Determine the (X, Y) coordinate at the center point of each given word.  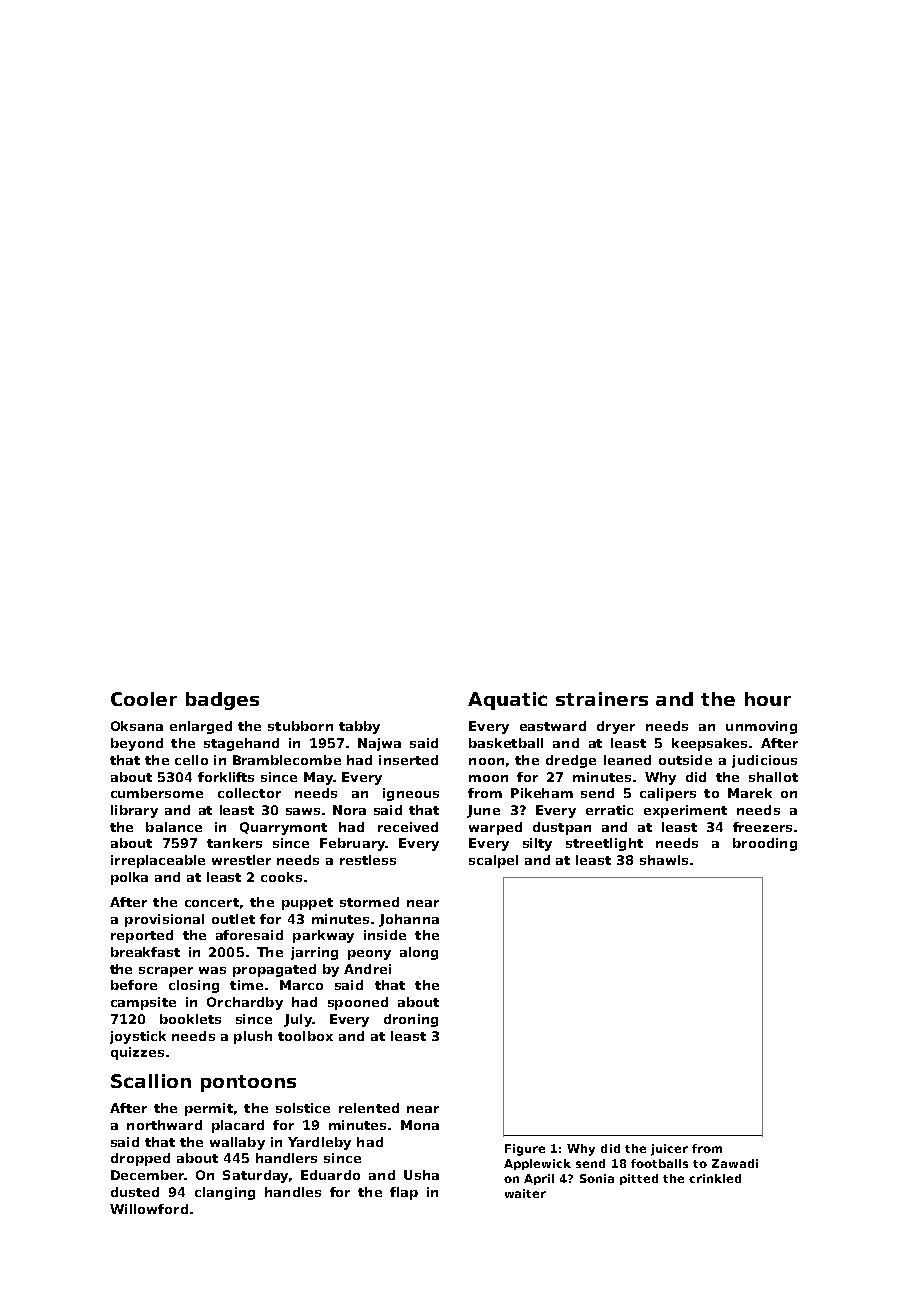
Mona (420, 1125)
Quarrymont (283, 828)
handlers (286, 1158)
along (419, 953)
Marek (750, 793)
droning (411, 1020)
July (298, 1020)
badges (222, 701)
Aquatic (507, 701)
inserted (408, 760)
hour (768, 699)
